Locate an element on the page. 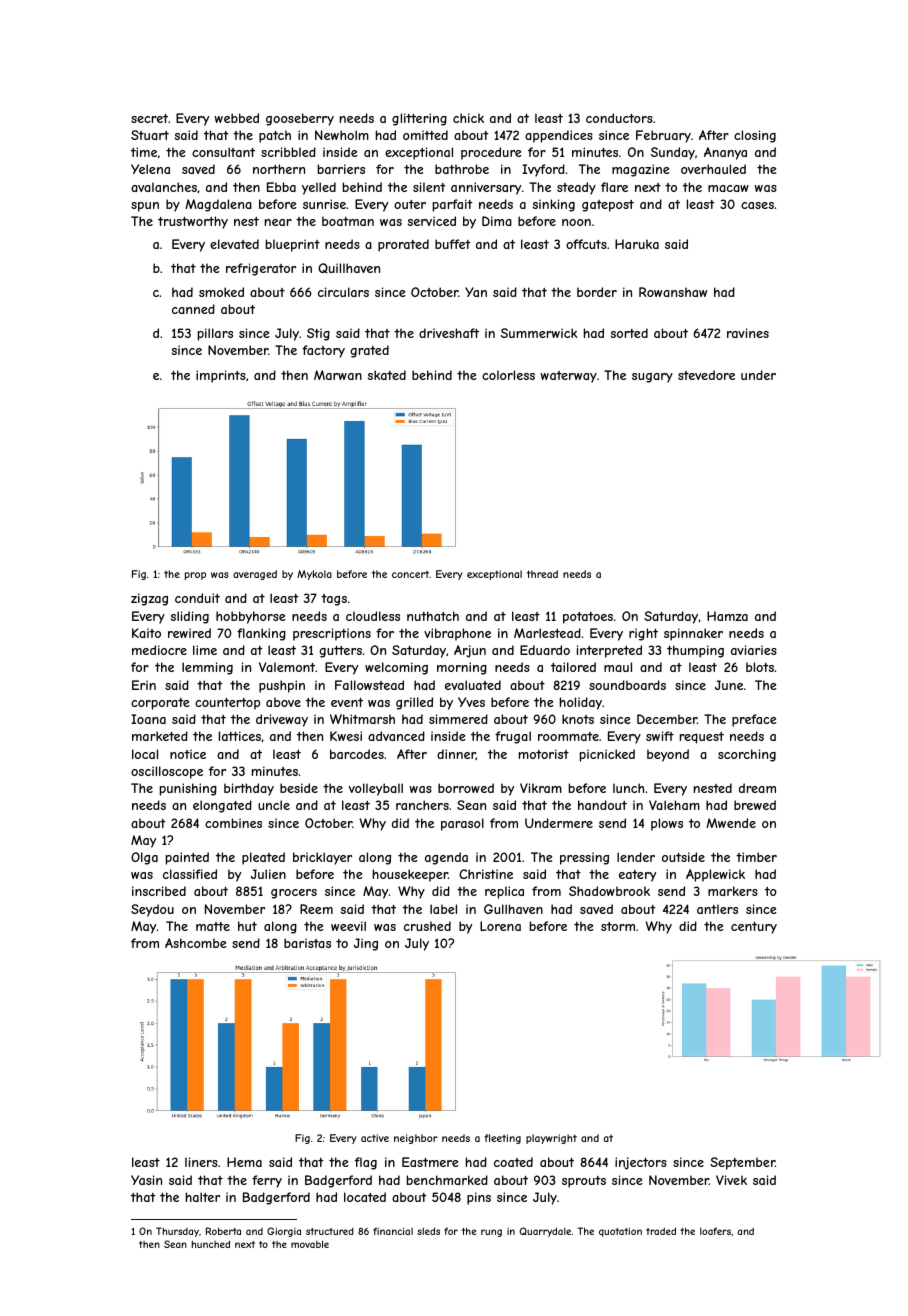  imprints is located at coordinates (221, 376).
